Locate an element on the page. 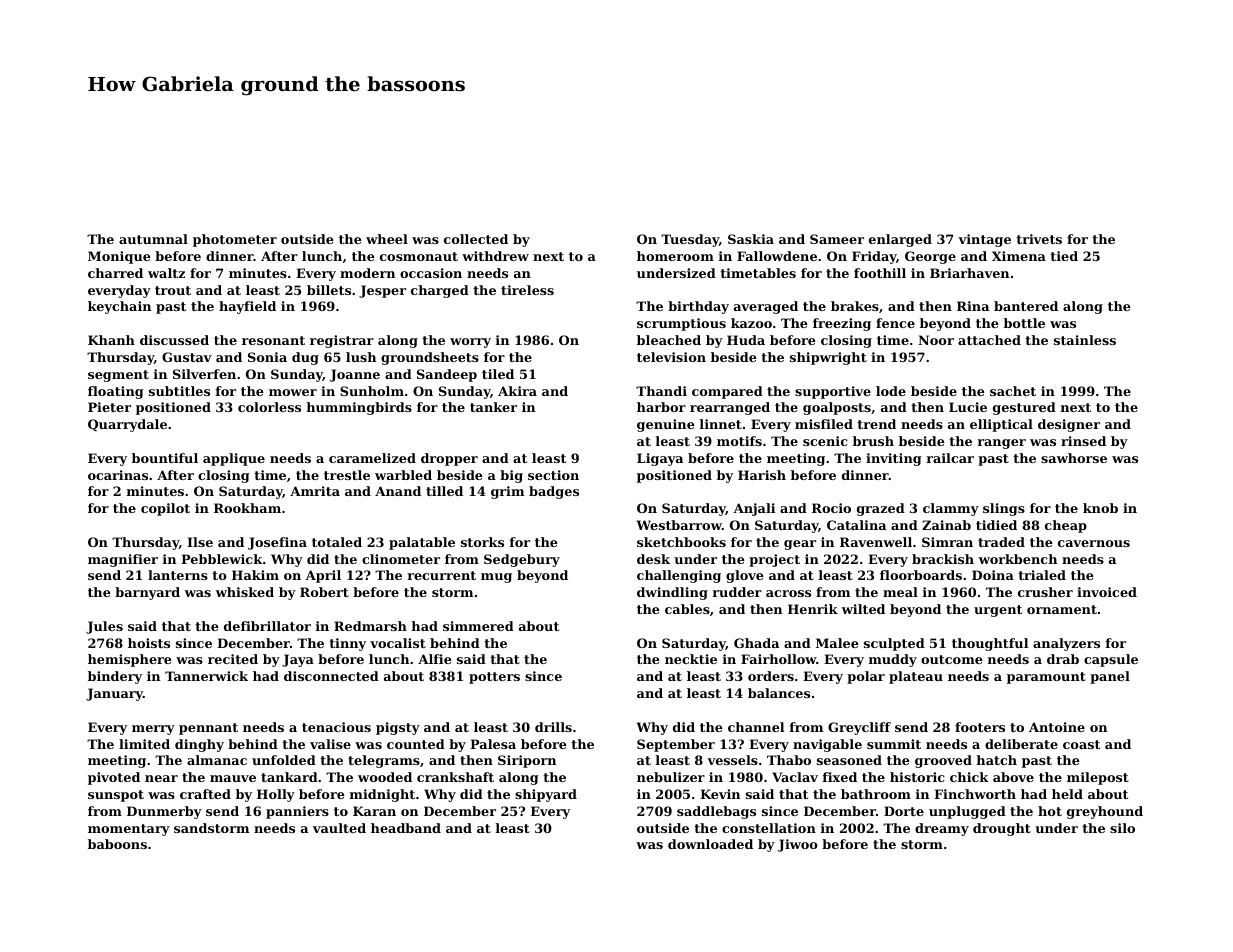  autumnal is located at coordinates (153, 239).
